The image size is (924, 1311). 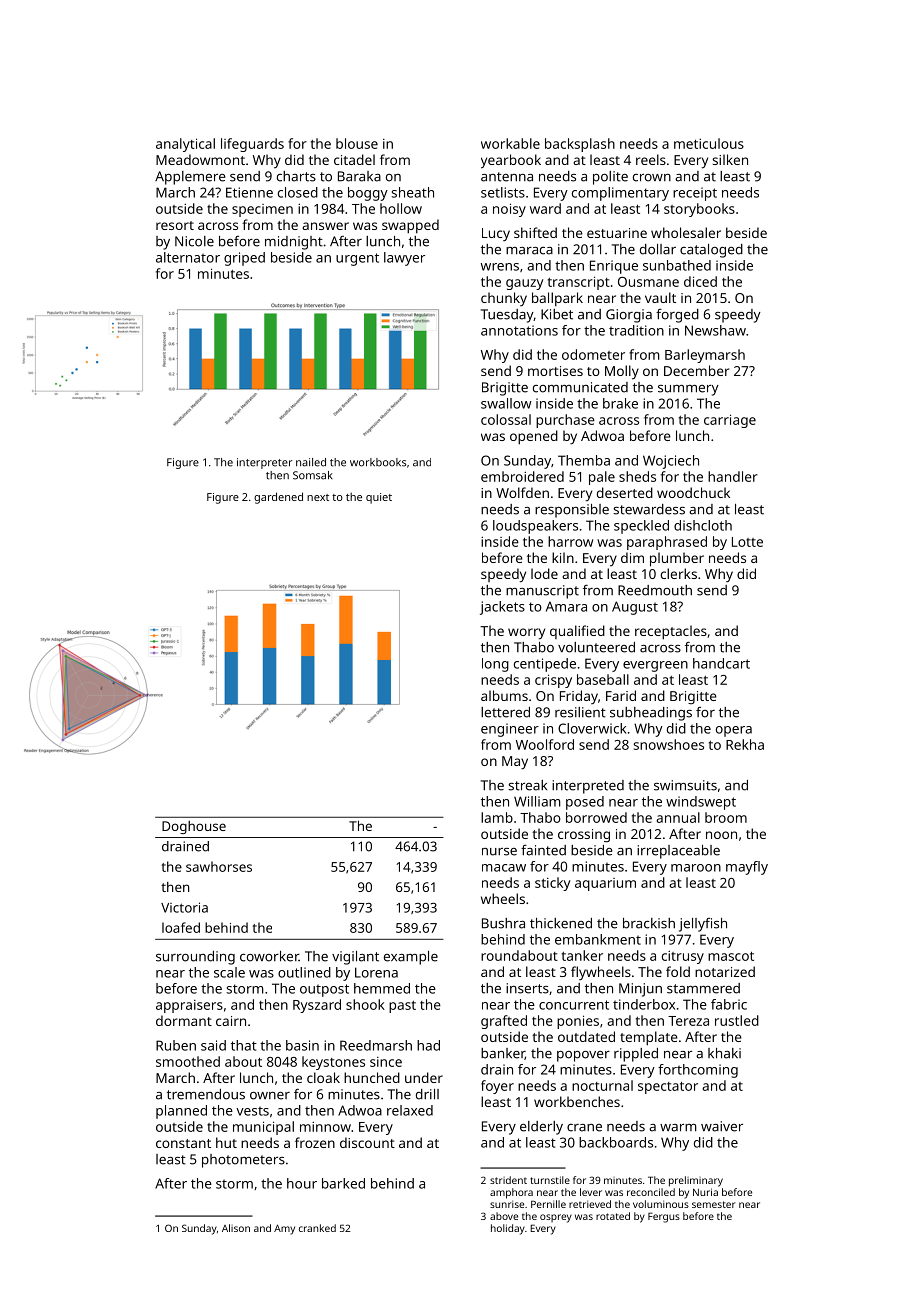 I want to click on gardened, so click(x=278, y=498).
